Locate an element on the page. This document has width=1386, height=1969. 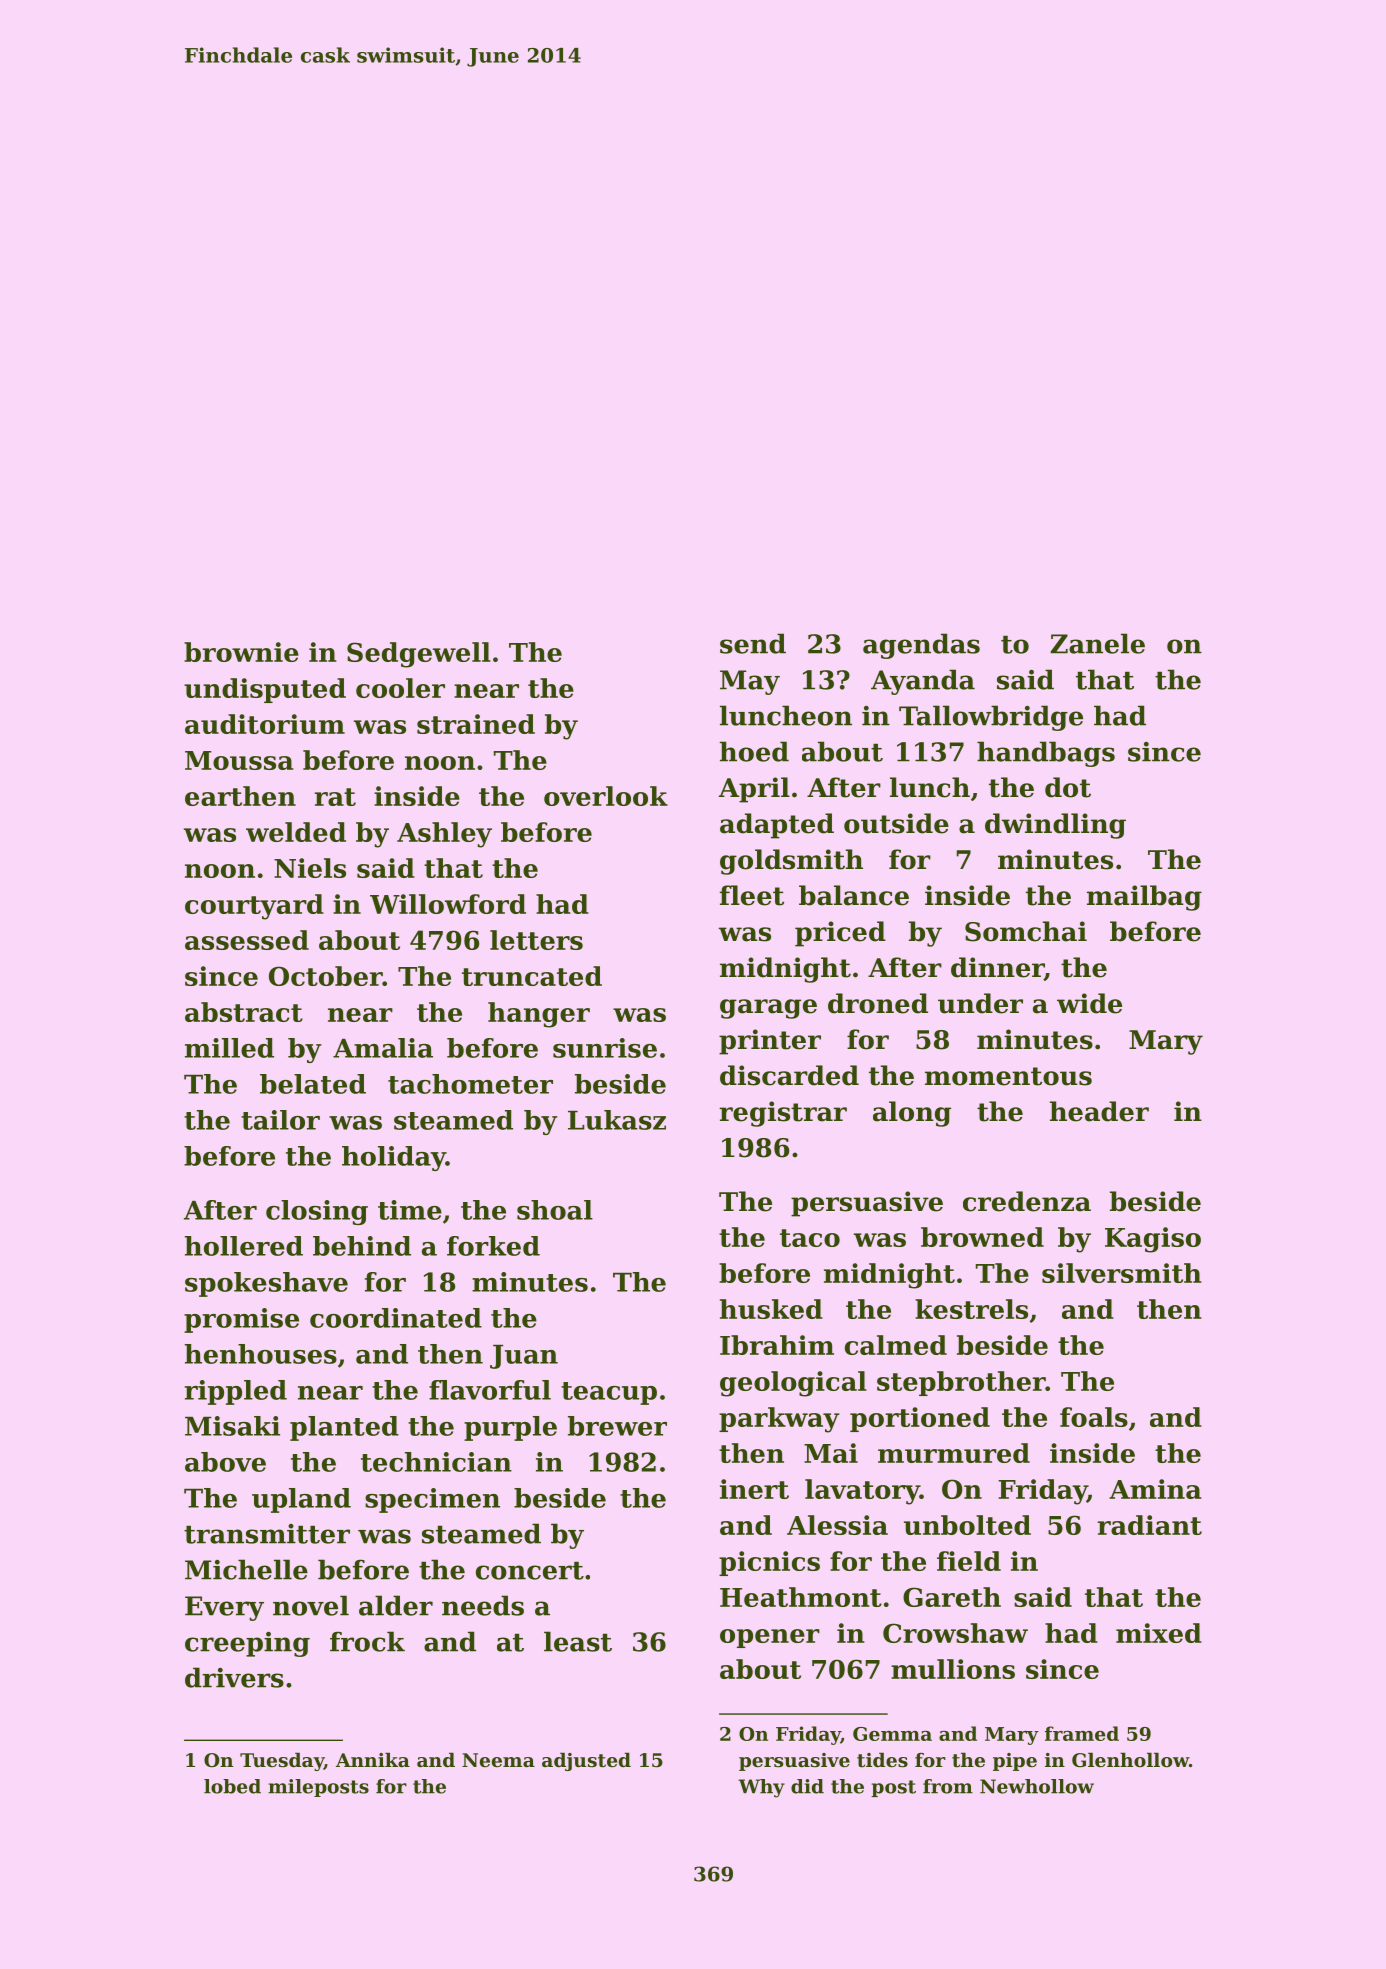
needs is located at coordinates (483, 1605).
